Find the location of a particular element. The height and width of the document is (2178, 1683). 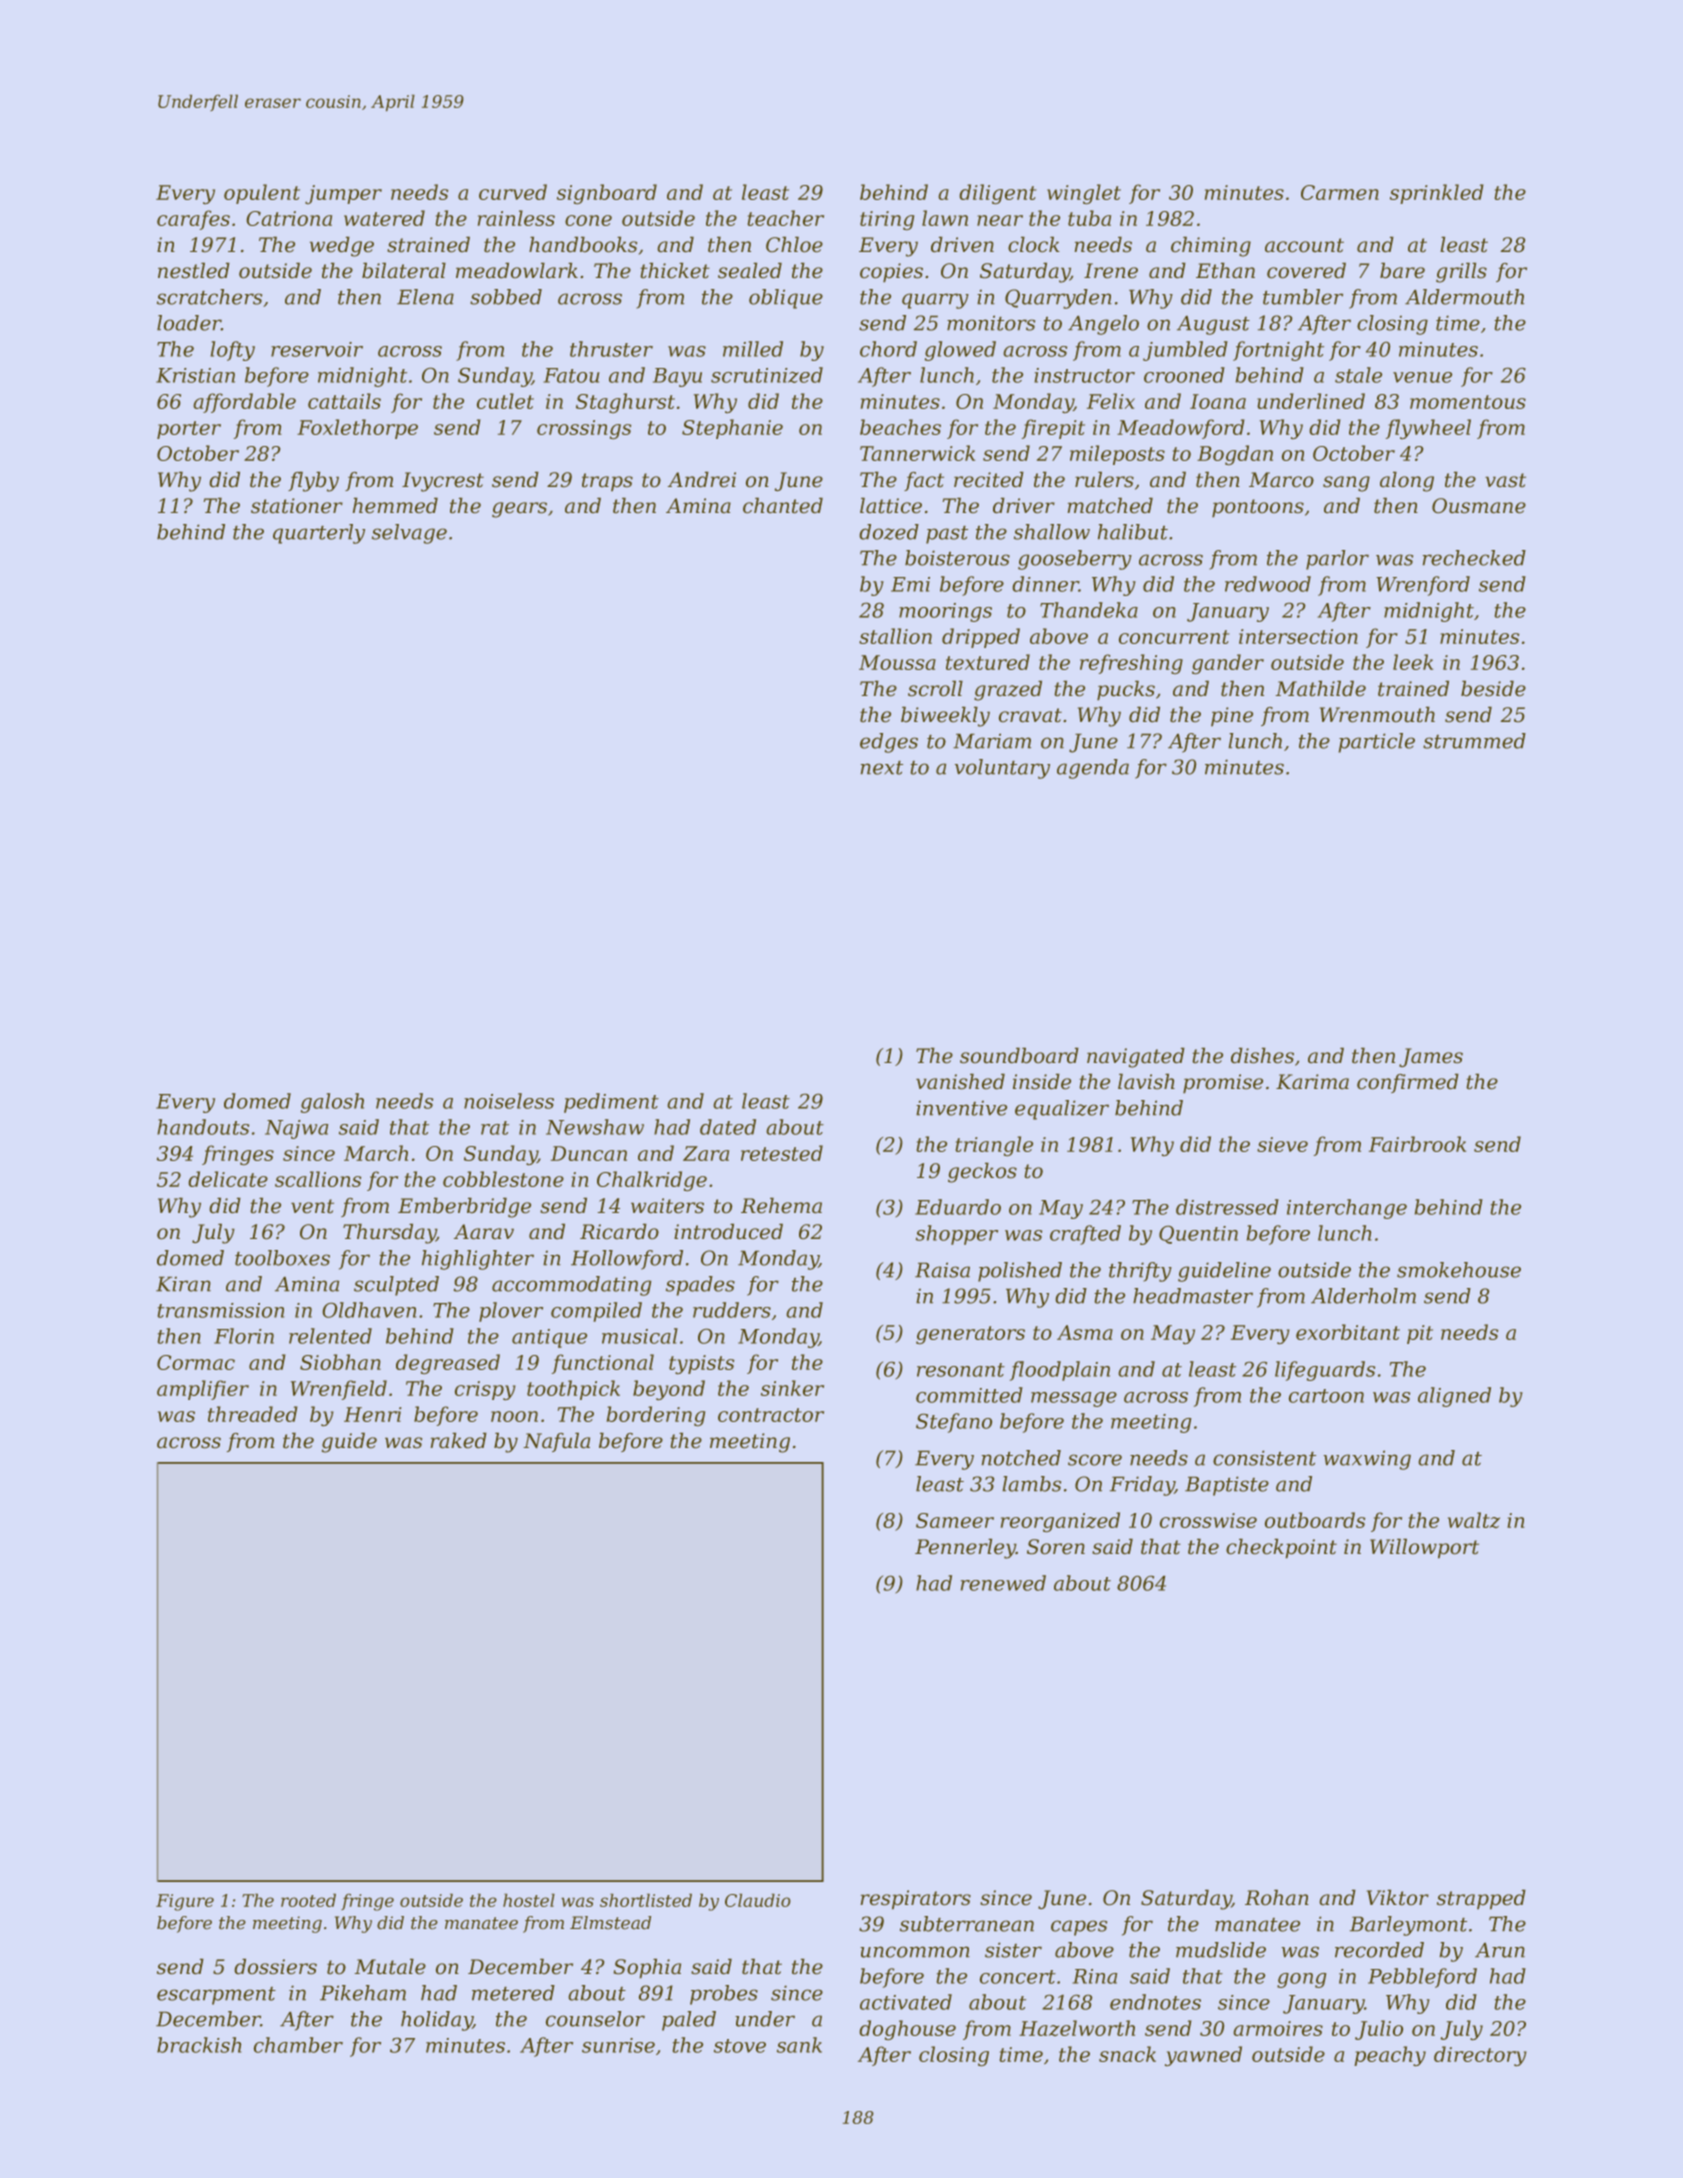

thrifty is located at coordinates (1140, 1272).
